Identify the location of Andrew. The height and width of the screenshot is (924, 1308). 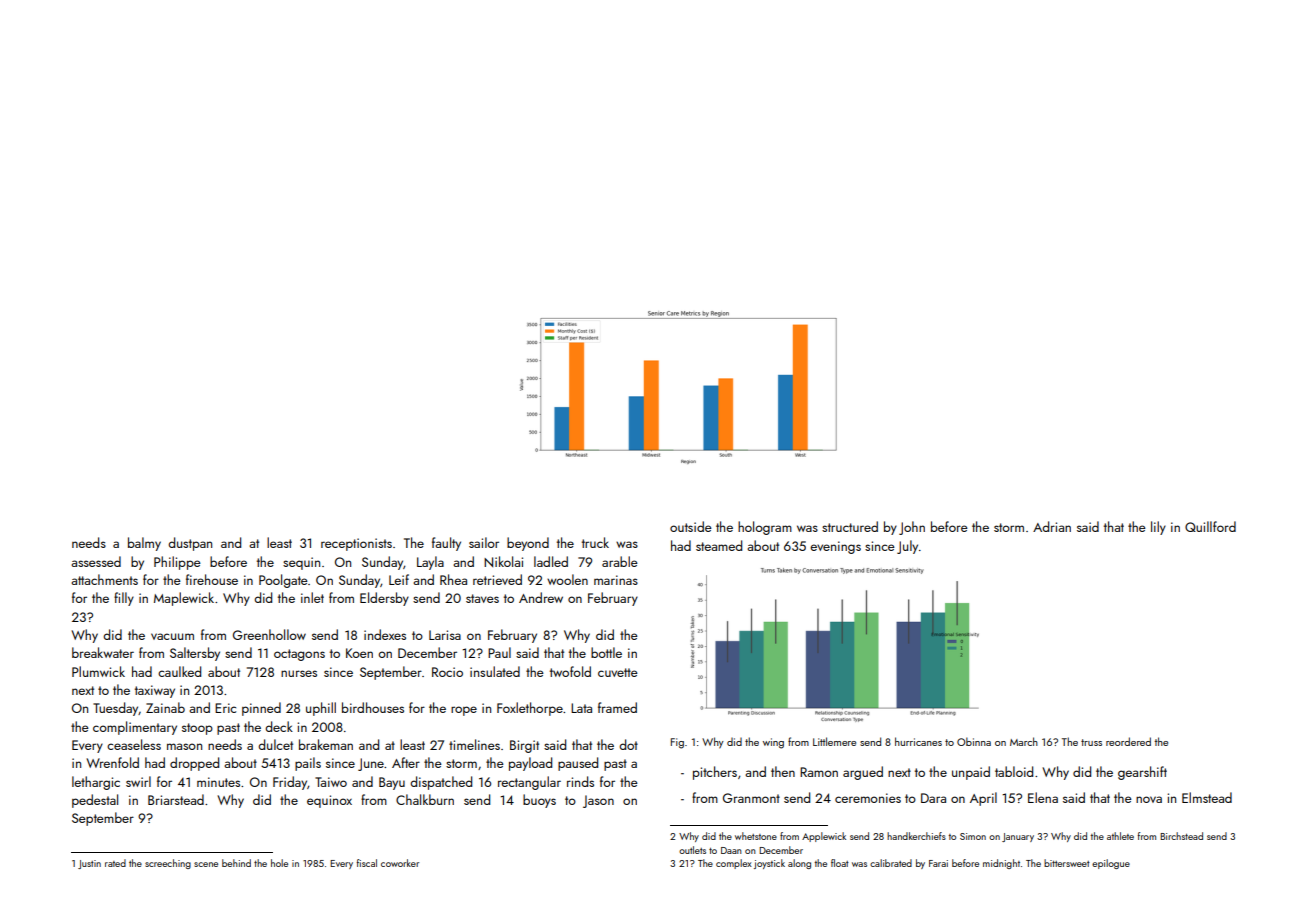
(541, 597).
